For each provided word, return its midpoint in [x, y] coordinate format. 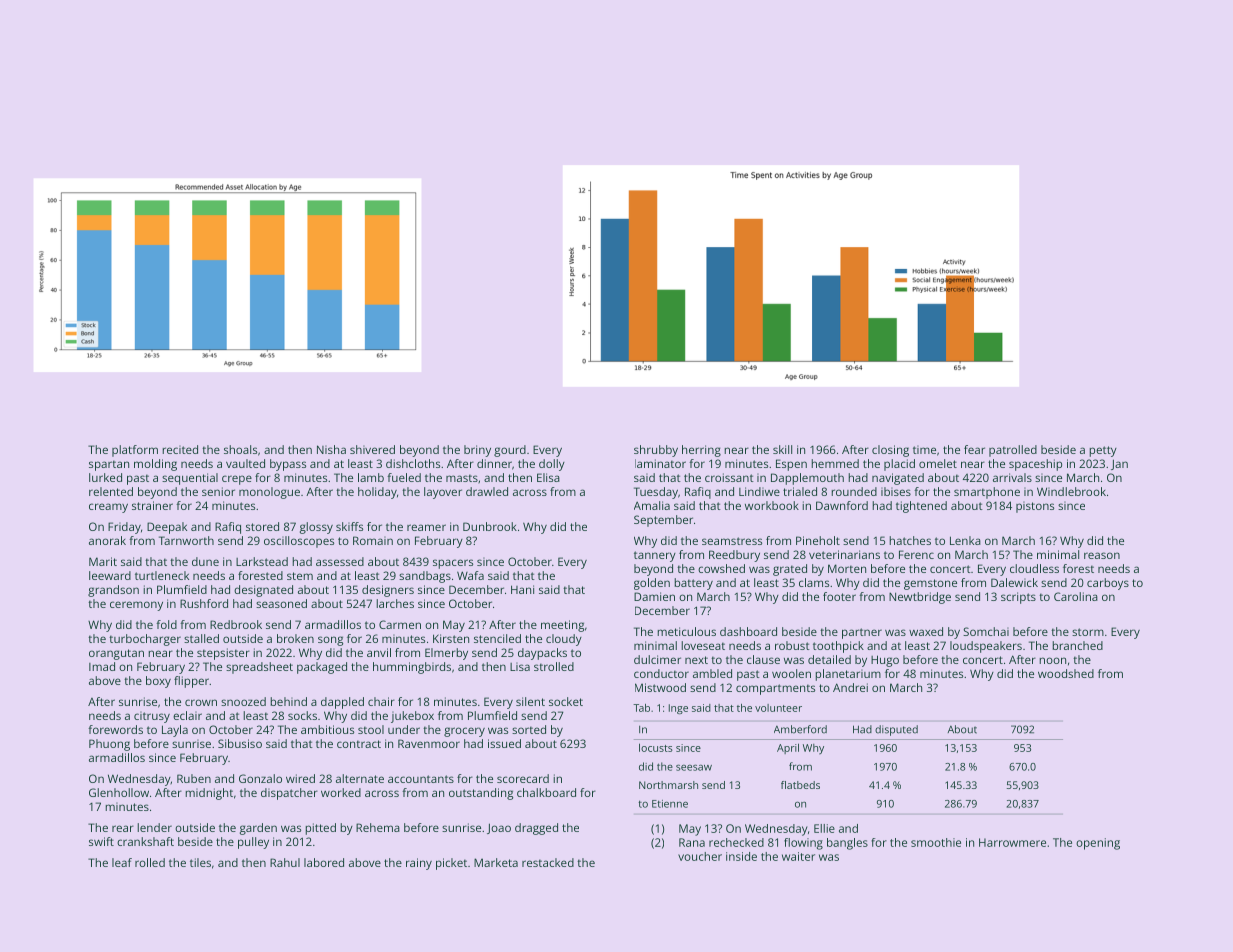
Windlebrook [1071, 491]
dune [205, 561]
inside [741, 856]
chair [381, 701]
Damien [654, 596]
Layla [175, 731]
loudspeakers [986, 647]
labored [324, 862]
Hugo [885, 661]
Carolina [1076, 596]
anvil [379, 652]
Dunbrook [490, 526]
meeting [562, 626]
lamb [371, 477]
